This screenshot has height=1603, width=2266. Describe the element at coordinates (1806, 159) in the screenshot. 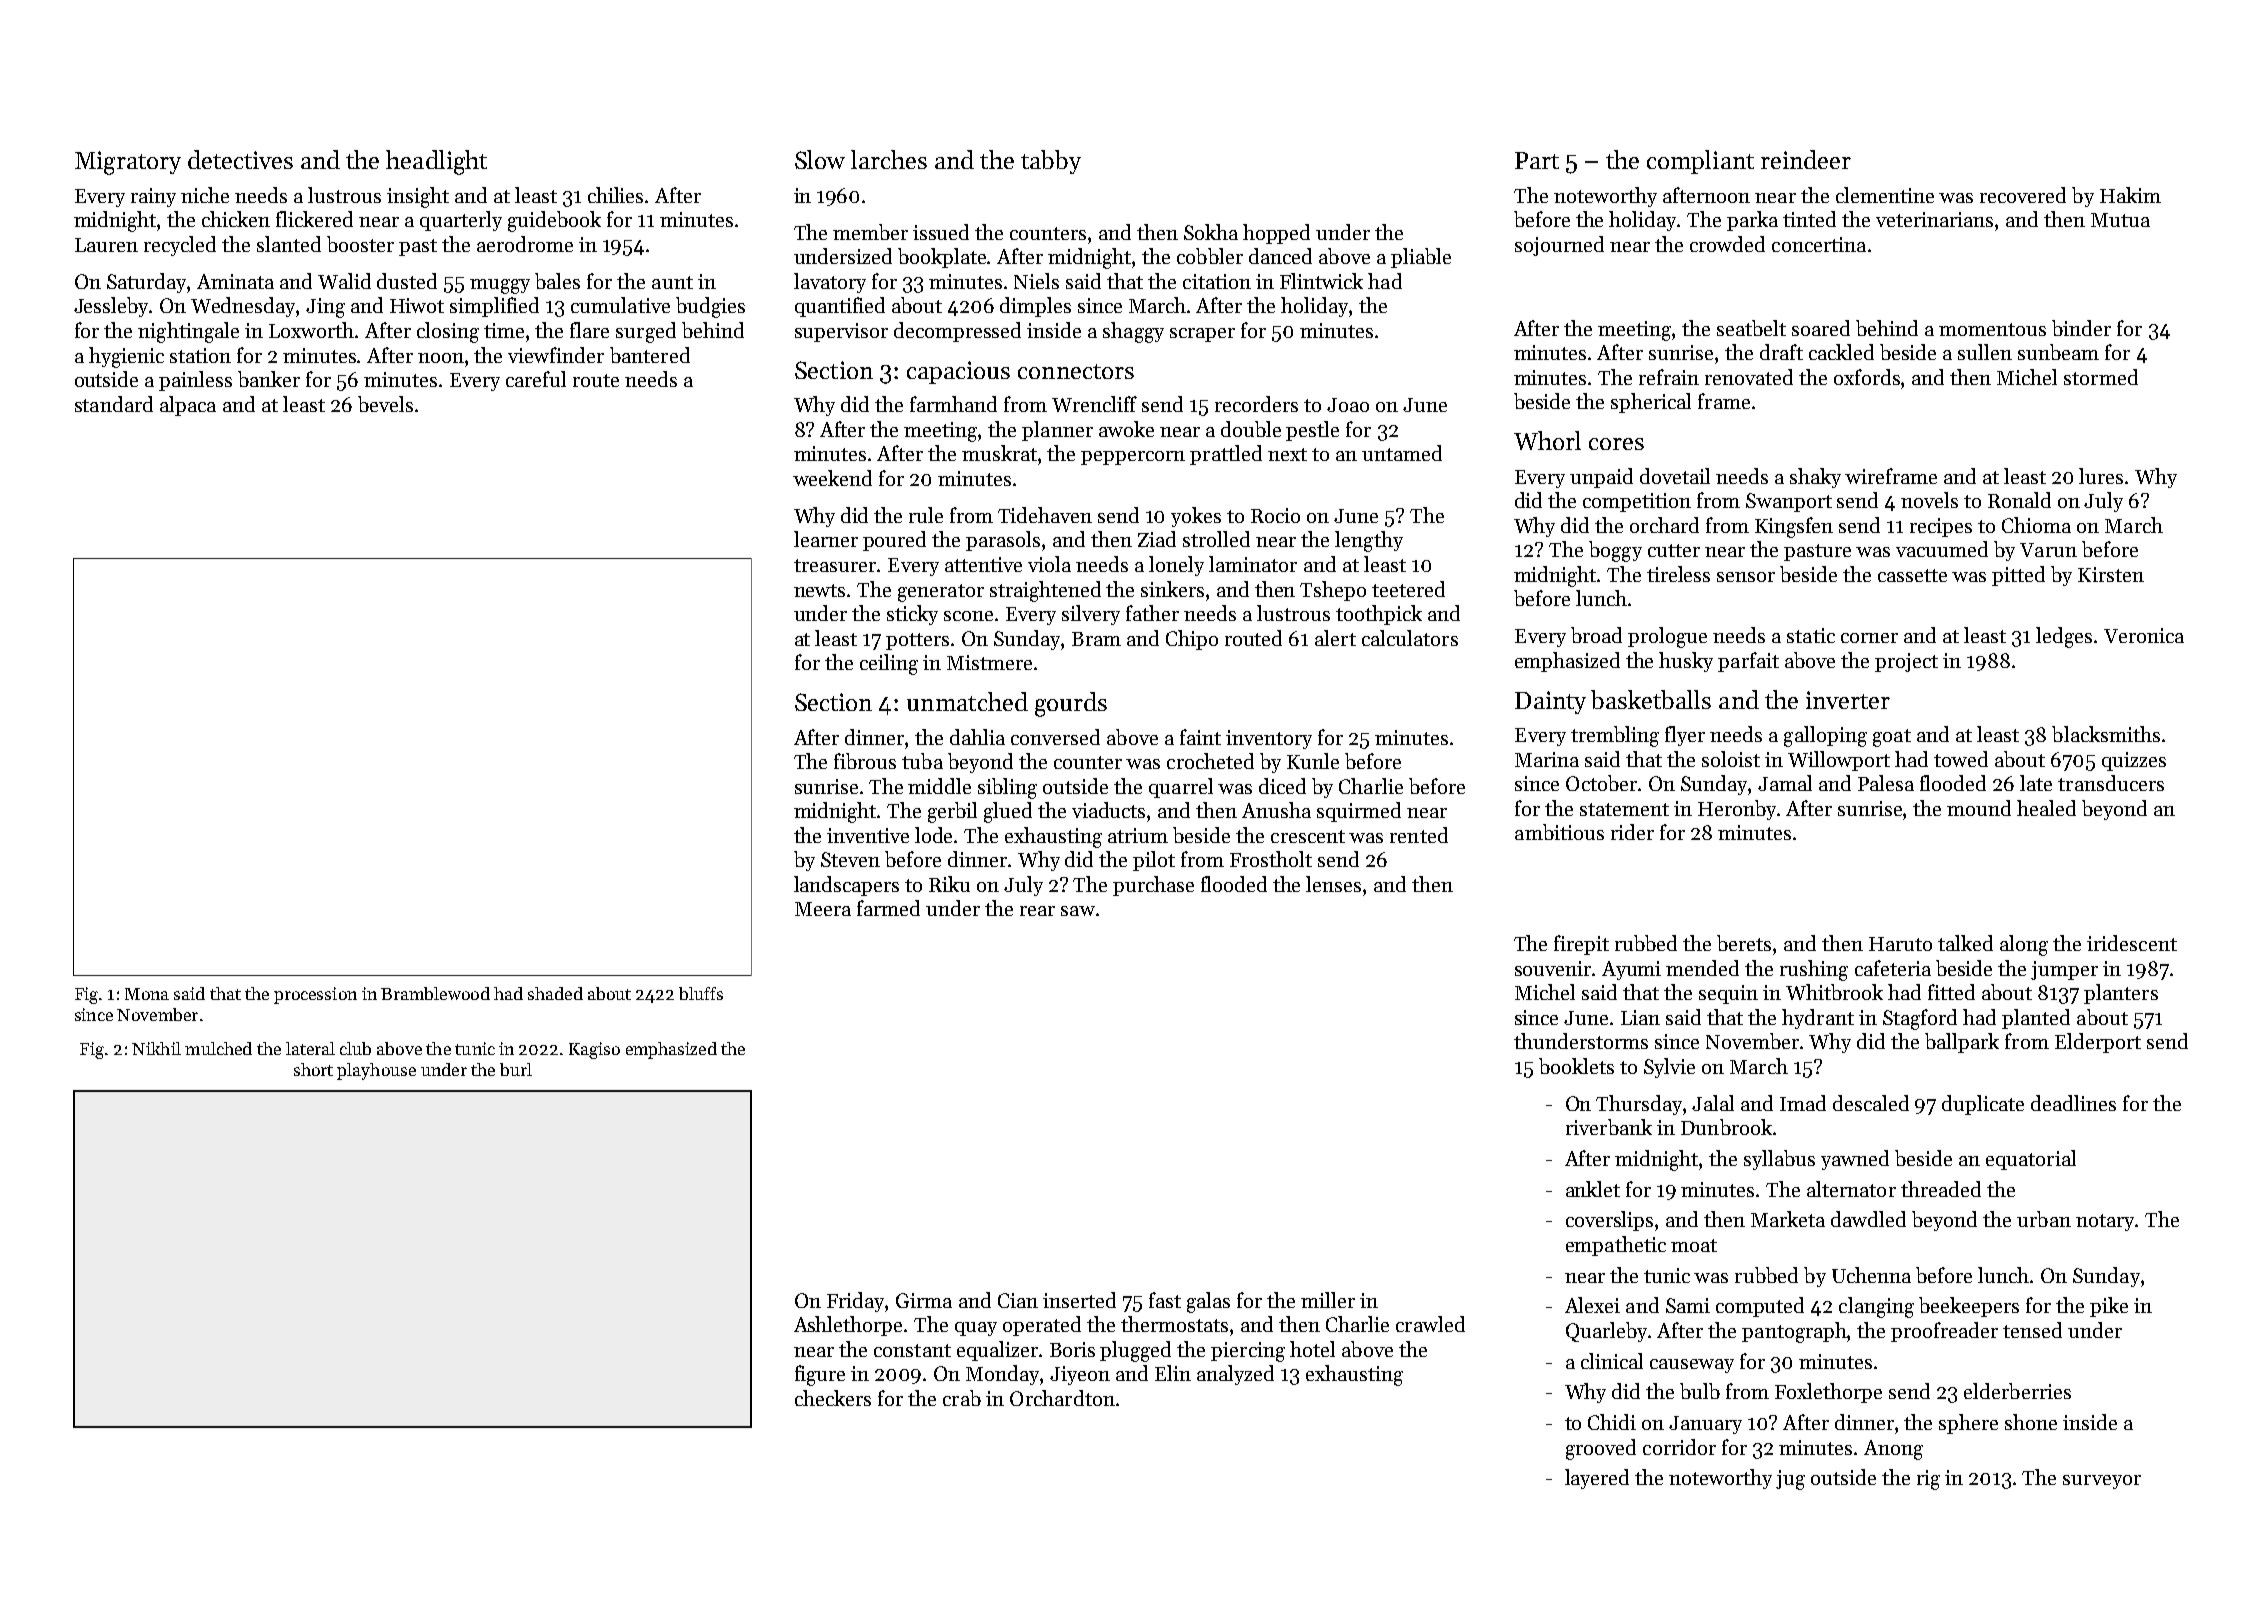

I see `reindeer` at that location.
